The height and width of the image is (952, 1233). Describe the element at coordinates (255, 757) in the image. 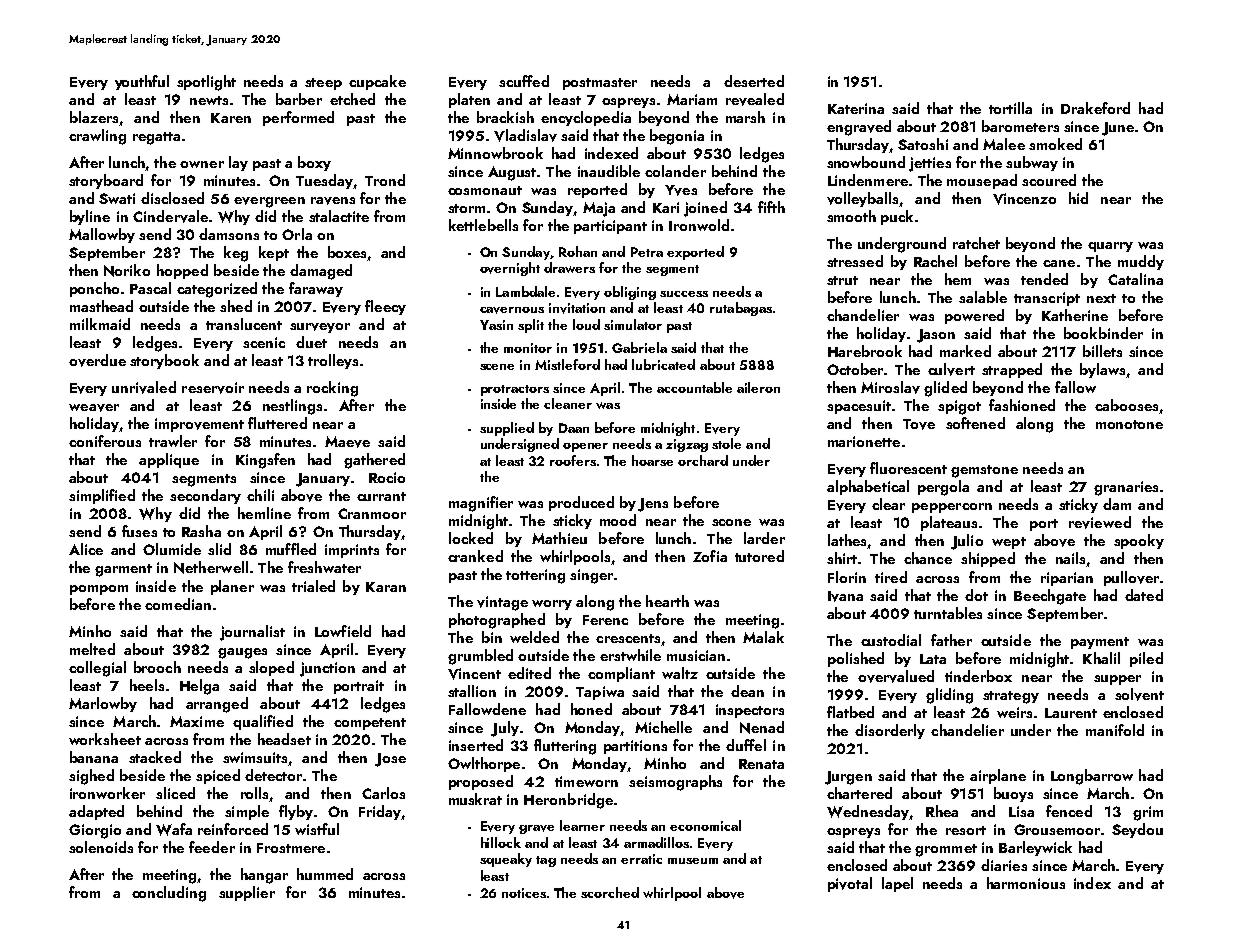

I see `swimsuits` at that location.
